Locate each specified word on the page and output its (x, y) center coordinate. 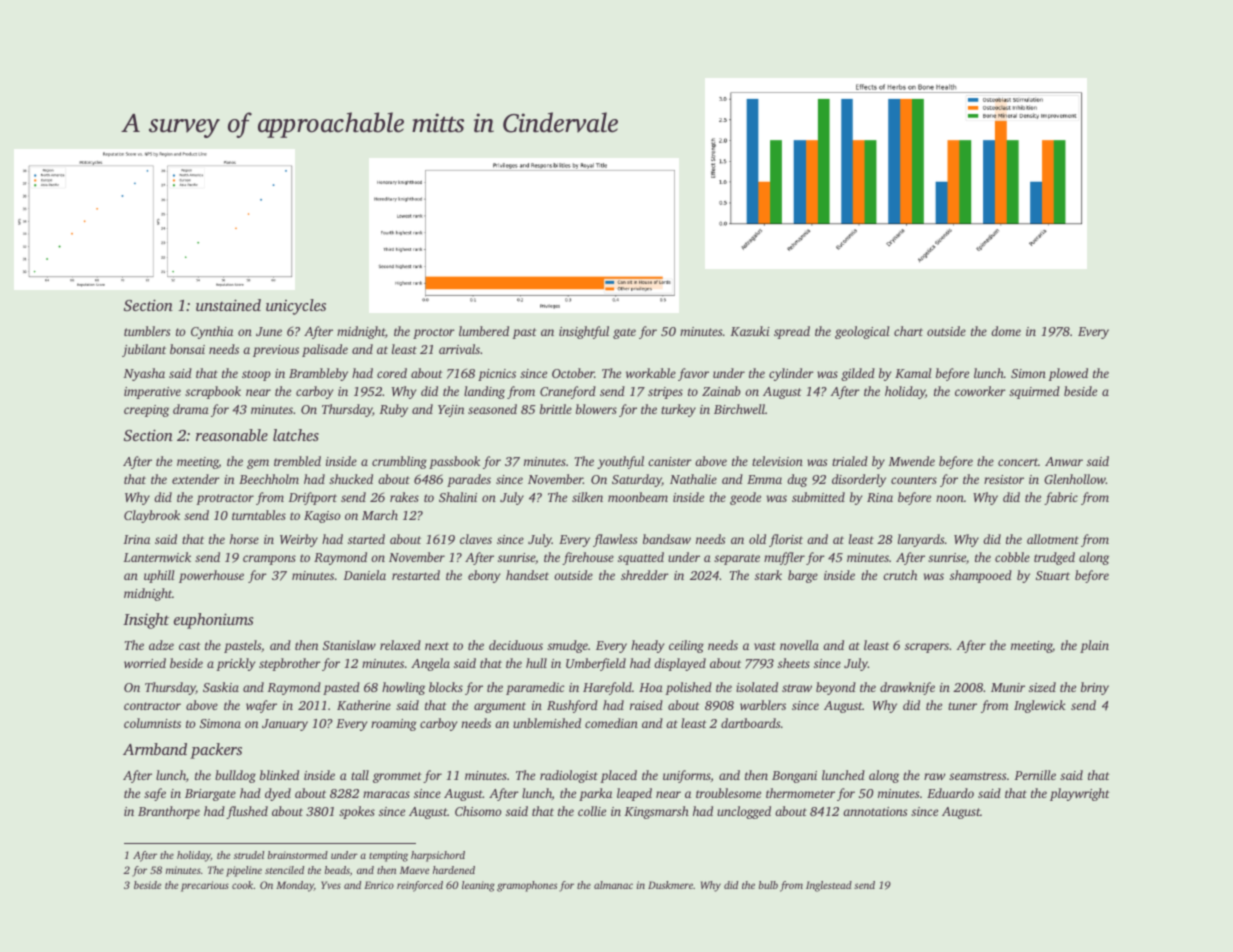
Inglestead (829, 886)
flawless (615, 540)
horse (244, 539)
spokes (357, 812)
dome (1006, 331)
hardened (454, 870)
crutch (900, 575)
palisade (325, 350)
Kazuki (750, 331)
